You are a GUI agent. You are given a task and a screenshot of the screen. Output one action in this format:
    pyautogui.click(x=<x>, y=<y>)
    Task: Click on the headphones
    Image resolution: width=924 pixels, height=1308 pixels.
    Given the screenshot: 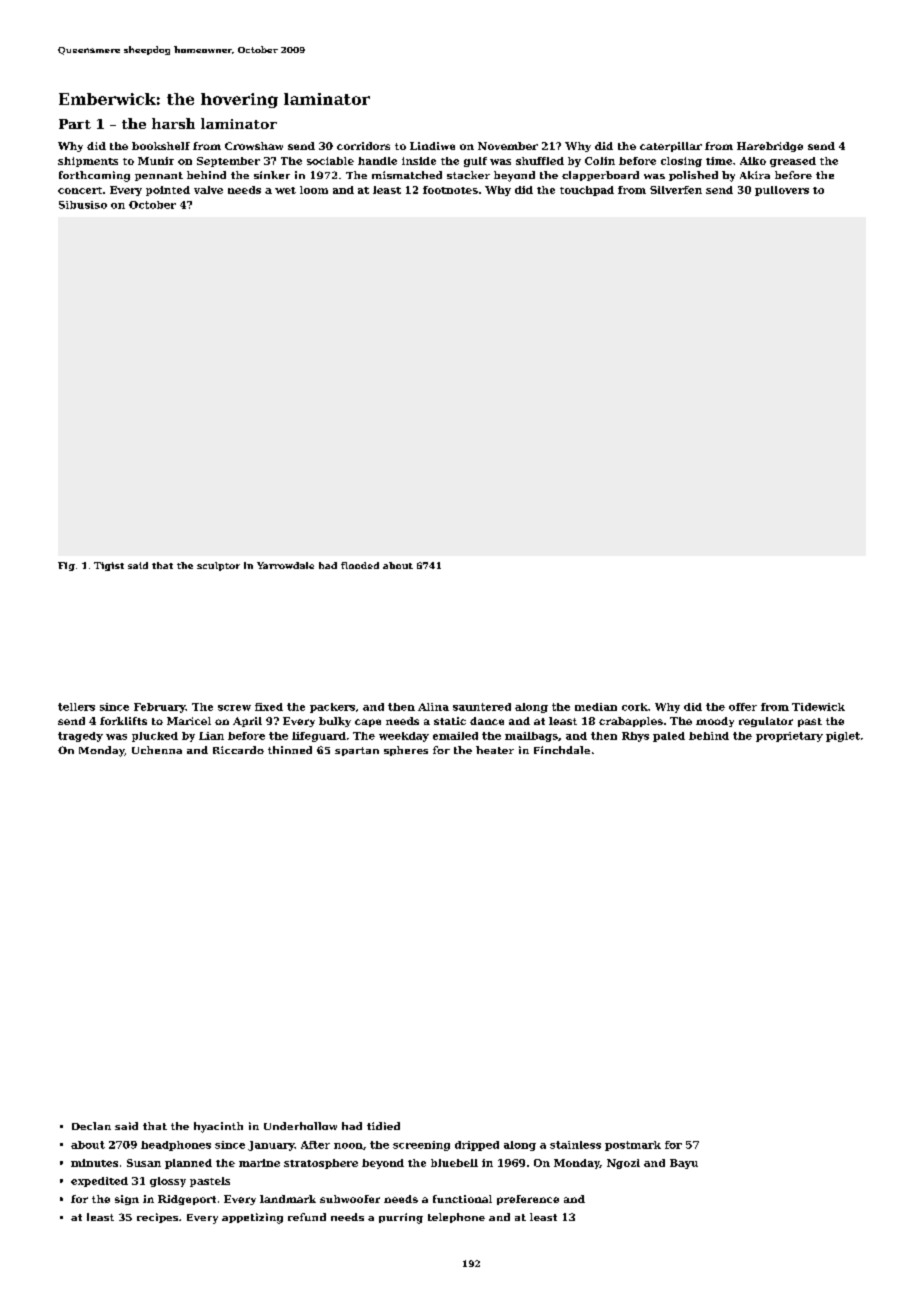 What is the action you would take?
    pyautogui.click(x=176, y=1146)
